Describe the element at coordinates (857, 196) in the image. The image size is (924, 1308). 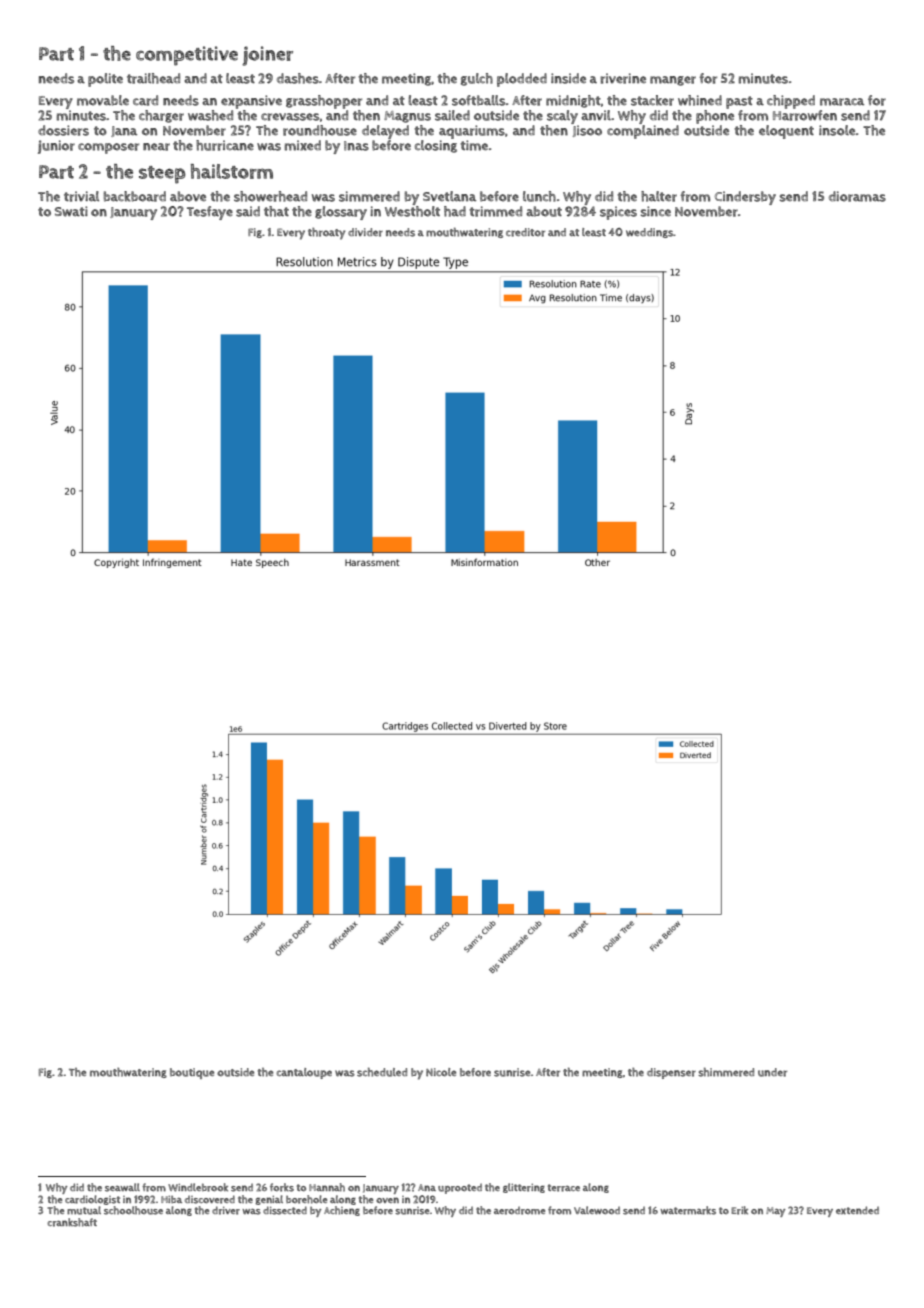
I see `dioramas` at that location.
